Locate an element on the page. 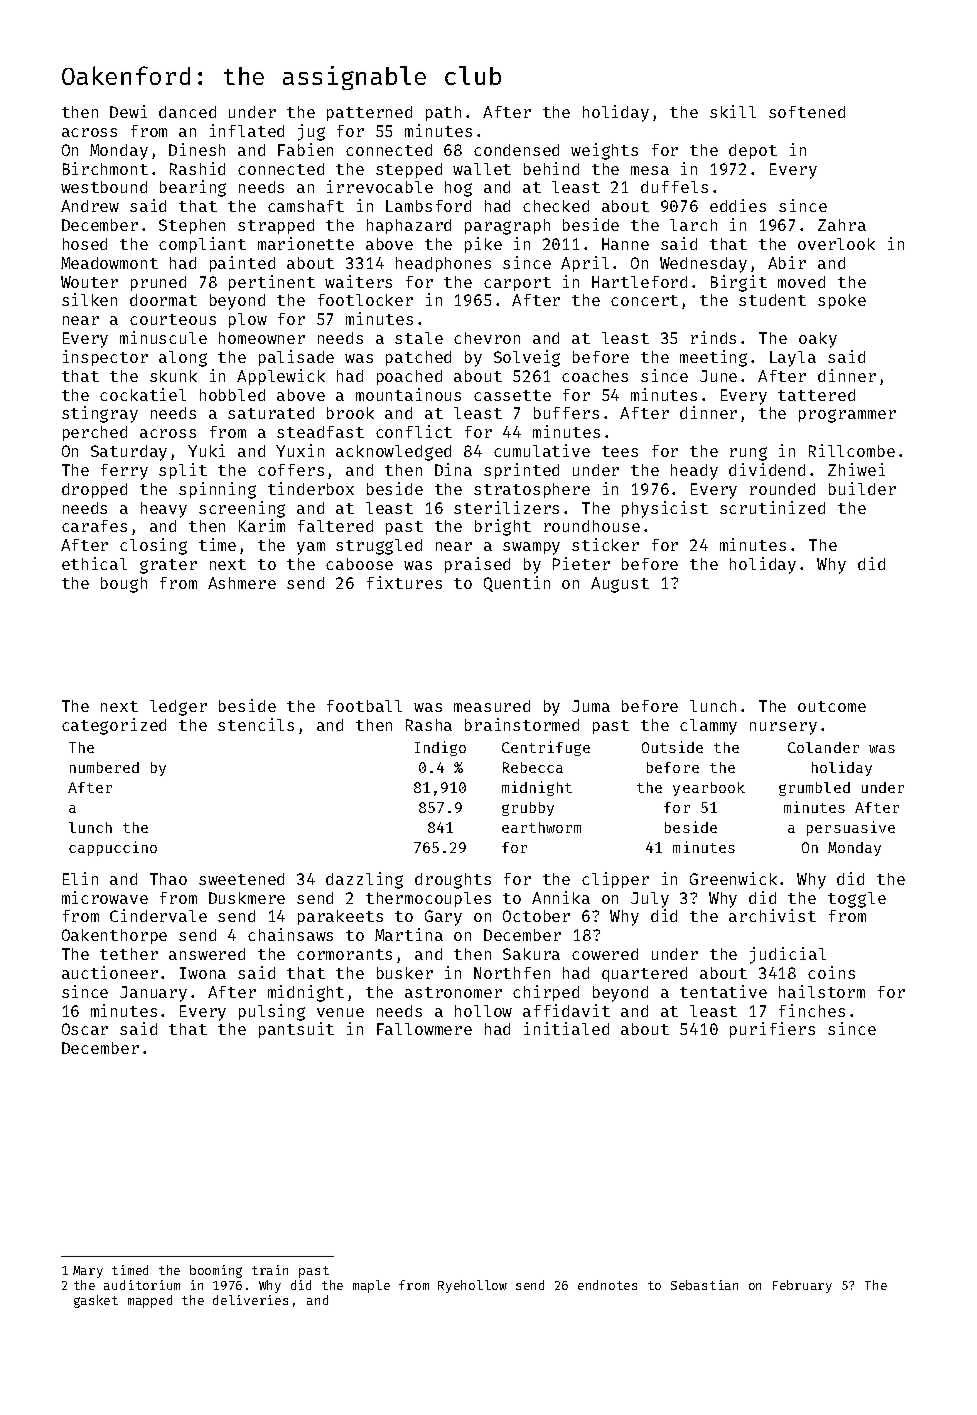 The height and width of the page is (1415, 977). chevron is located at coordinates (487, 338).
